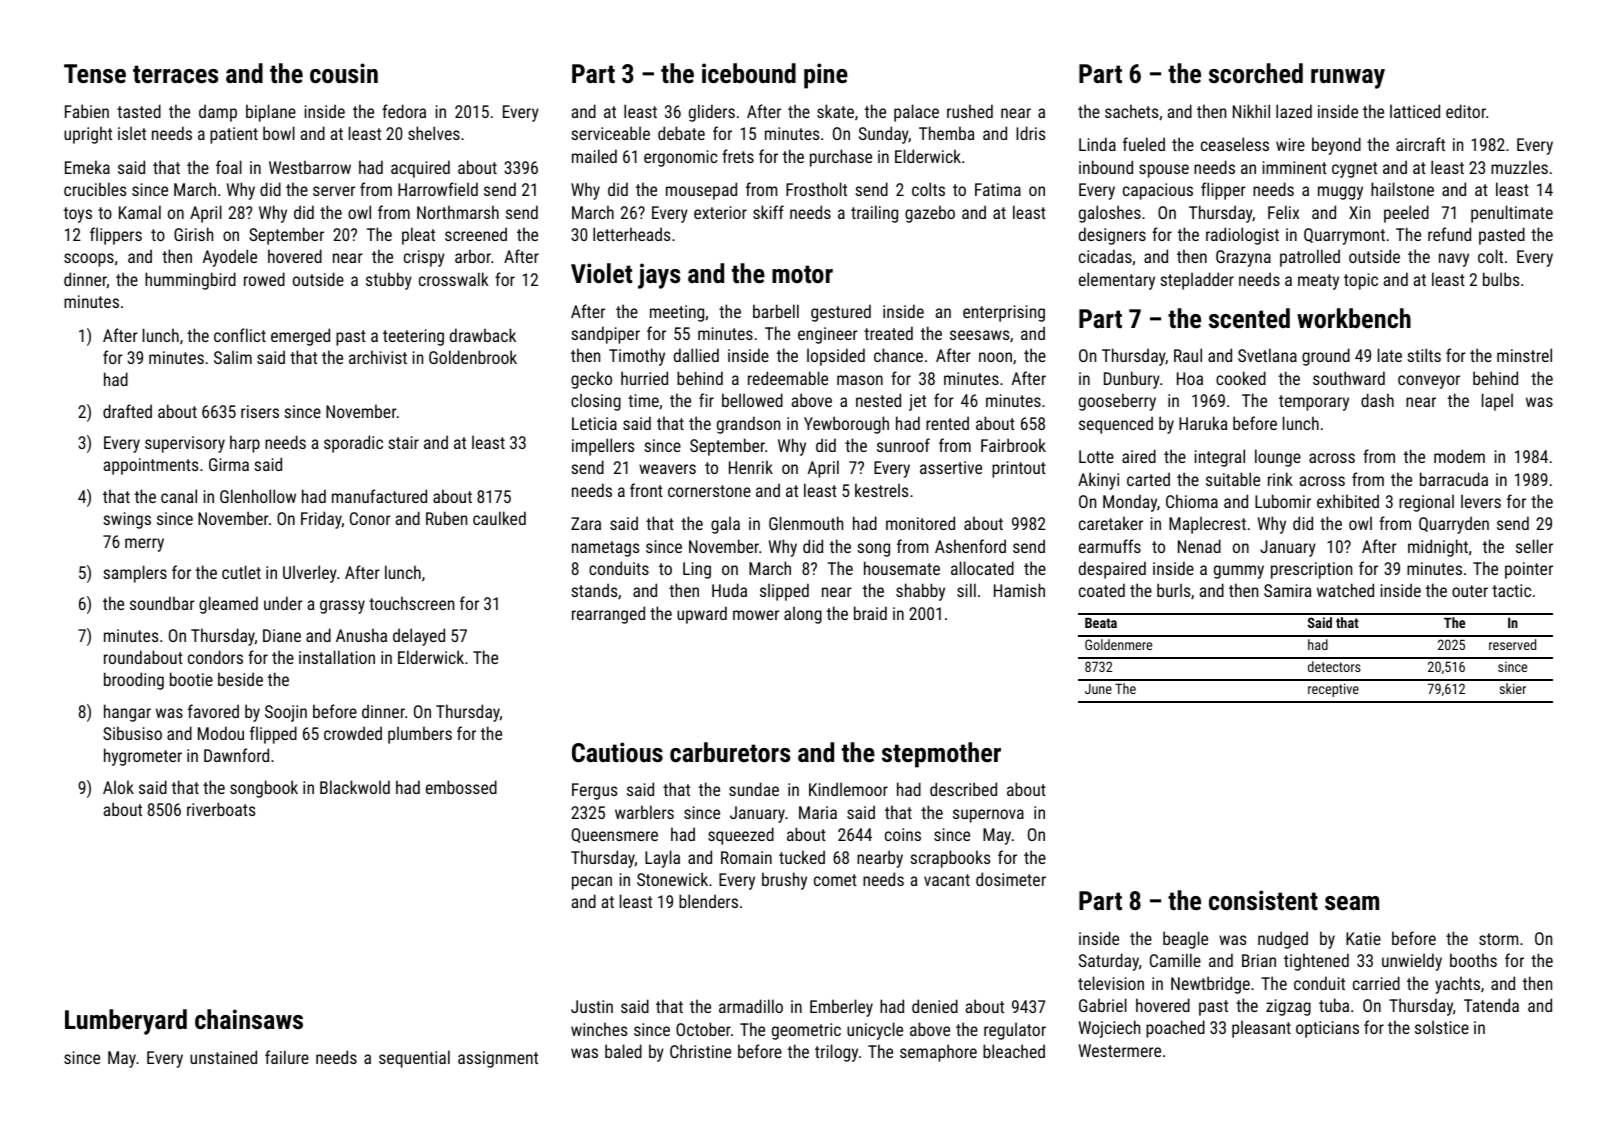 This screenshot has width=1617, height=1143. Describe the element at coordinates (826, 76) in the screenshot. I see `pine` at that location.
